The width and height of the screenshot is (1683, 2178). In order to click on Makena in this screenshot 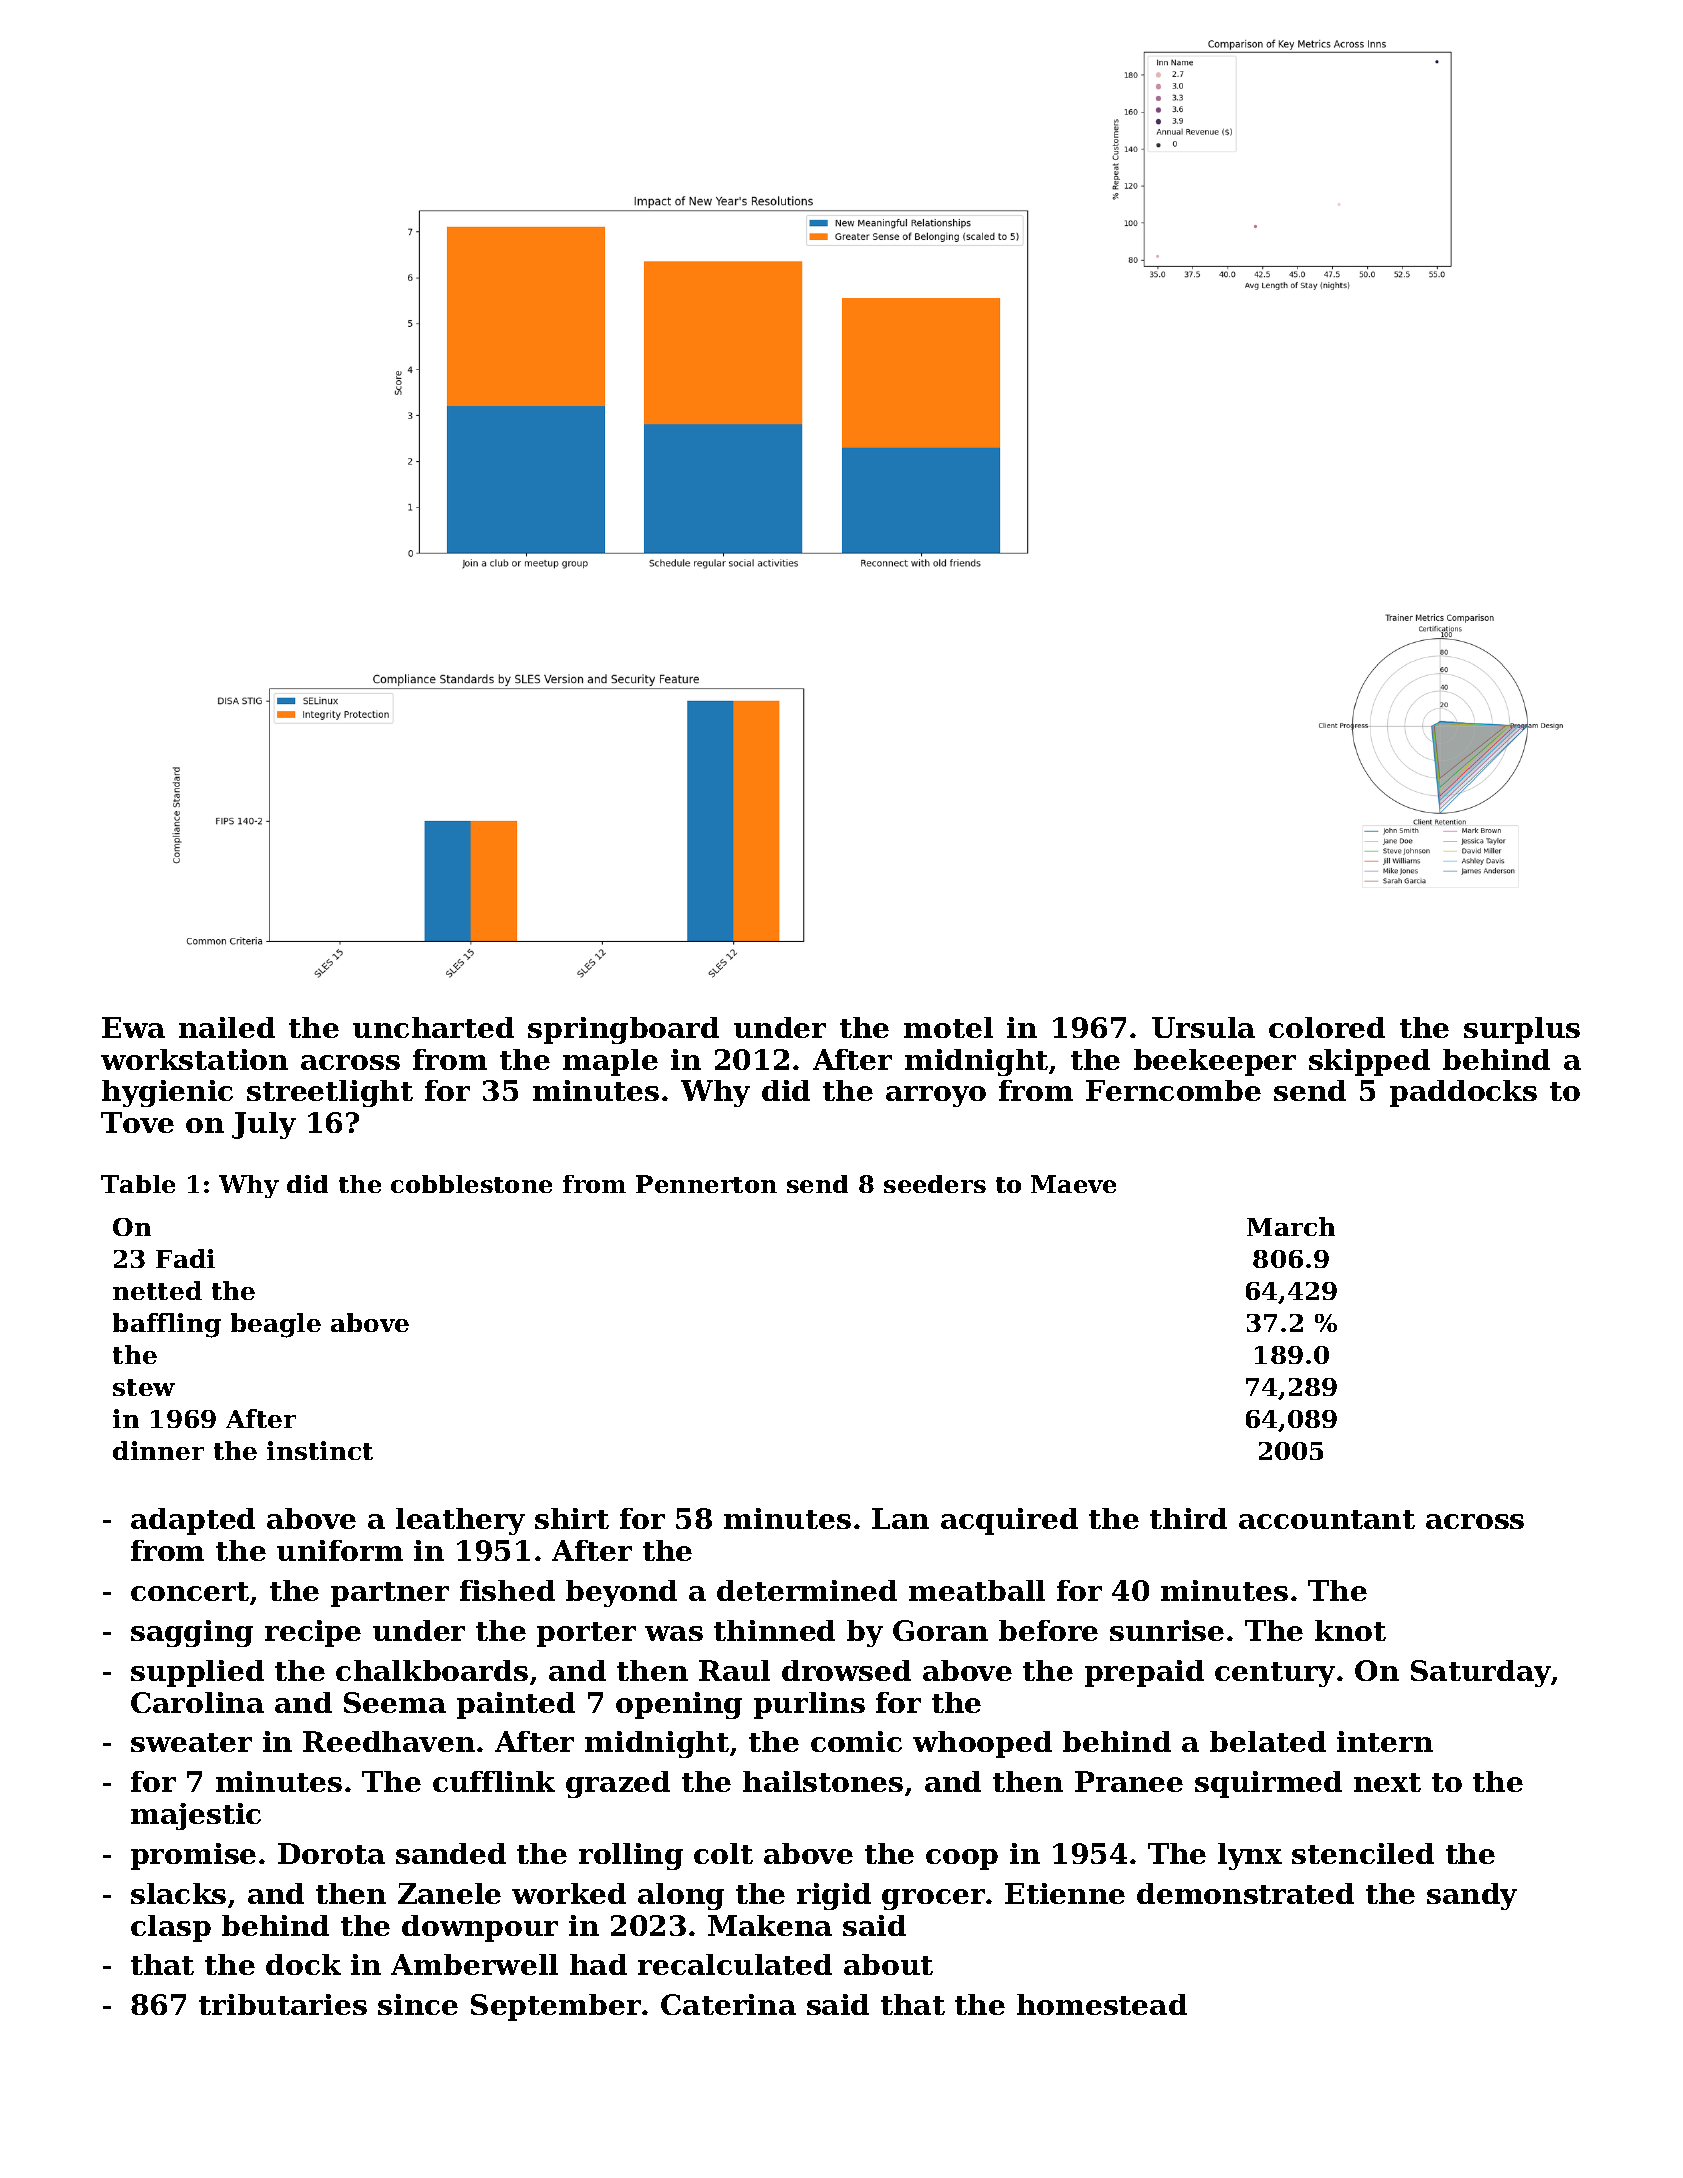, I will do `click(770, 1925)`.
